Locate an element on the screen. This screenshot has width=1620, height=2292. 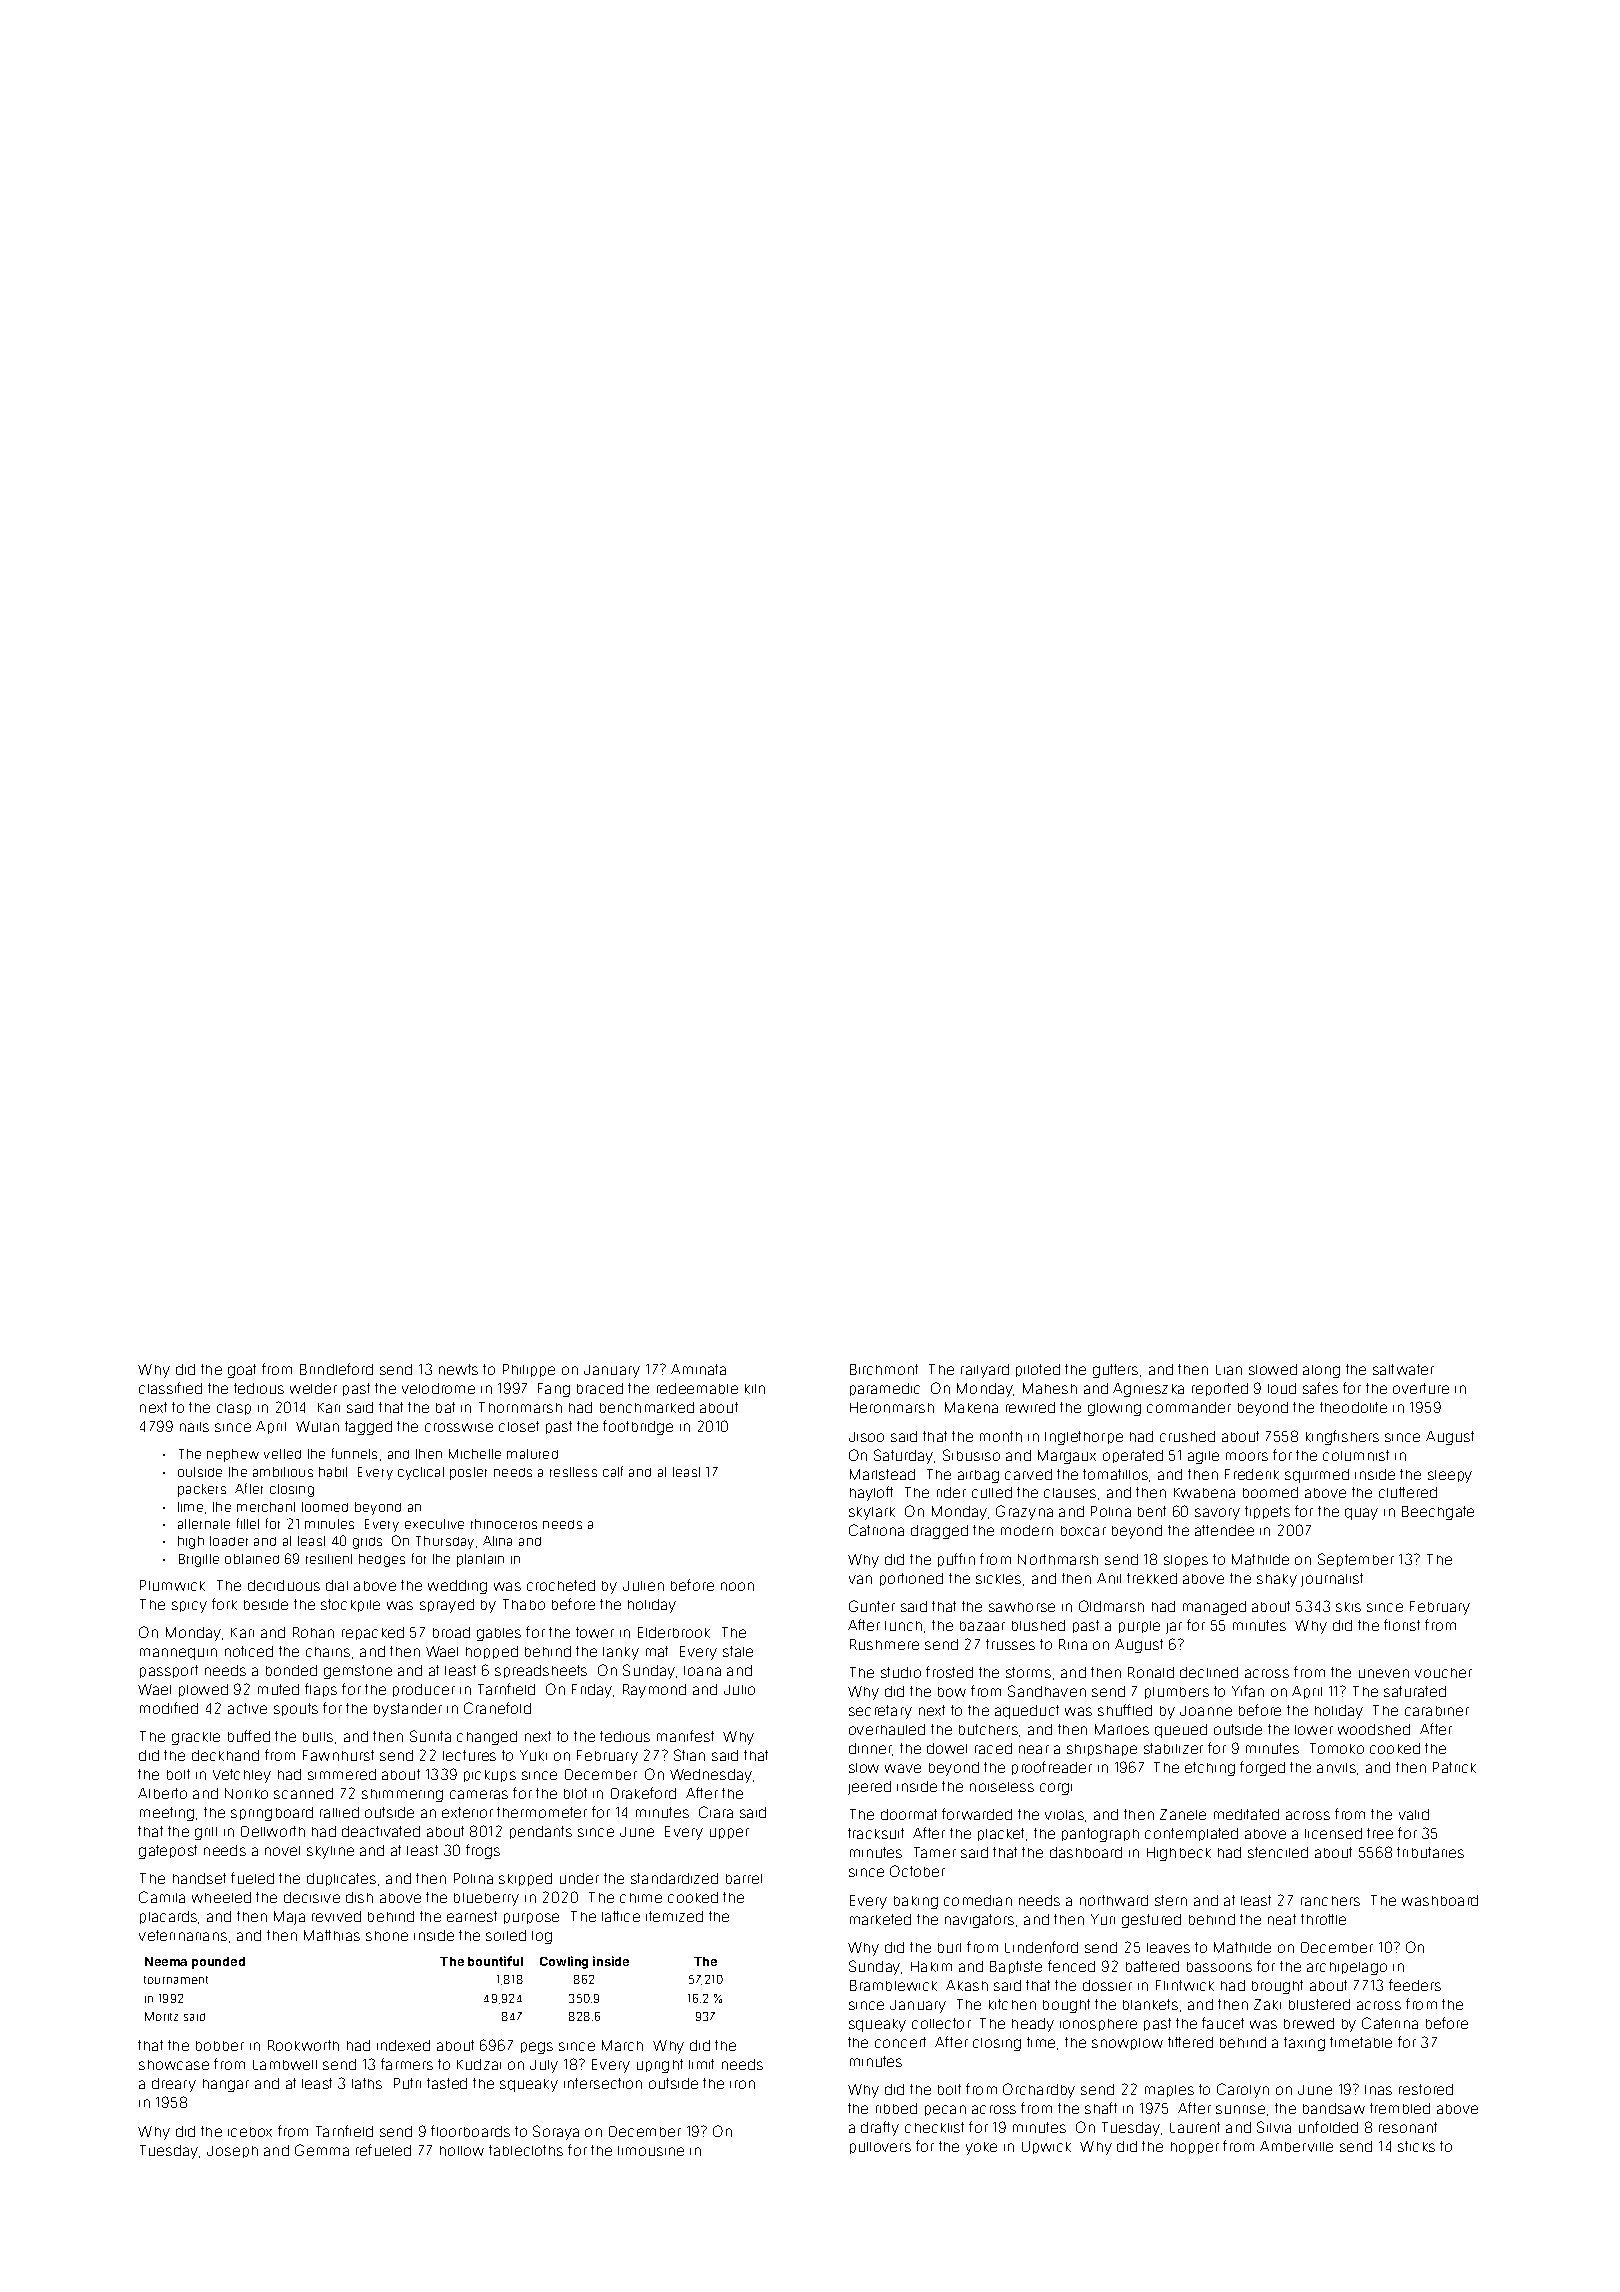
alternate is located at coordinates (204, 1524).
